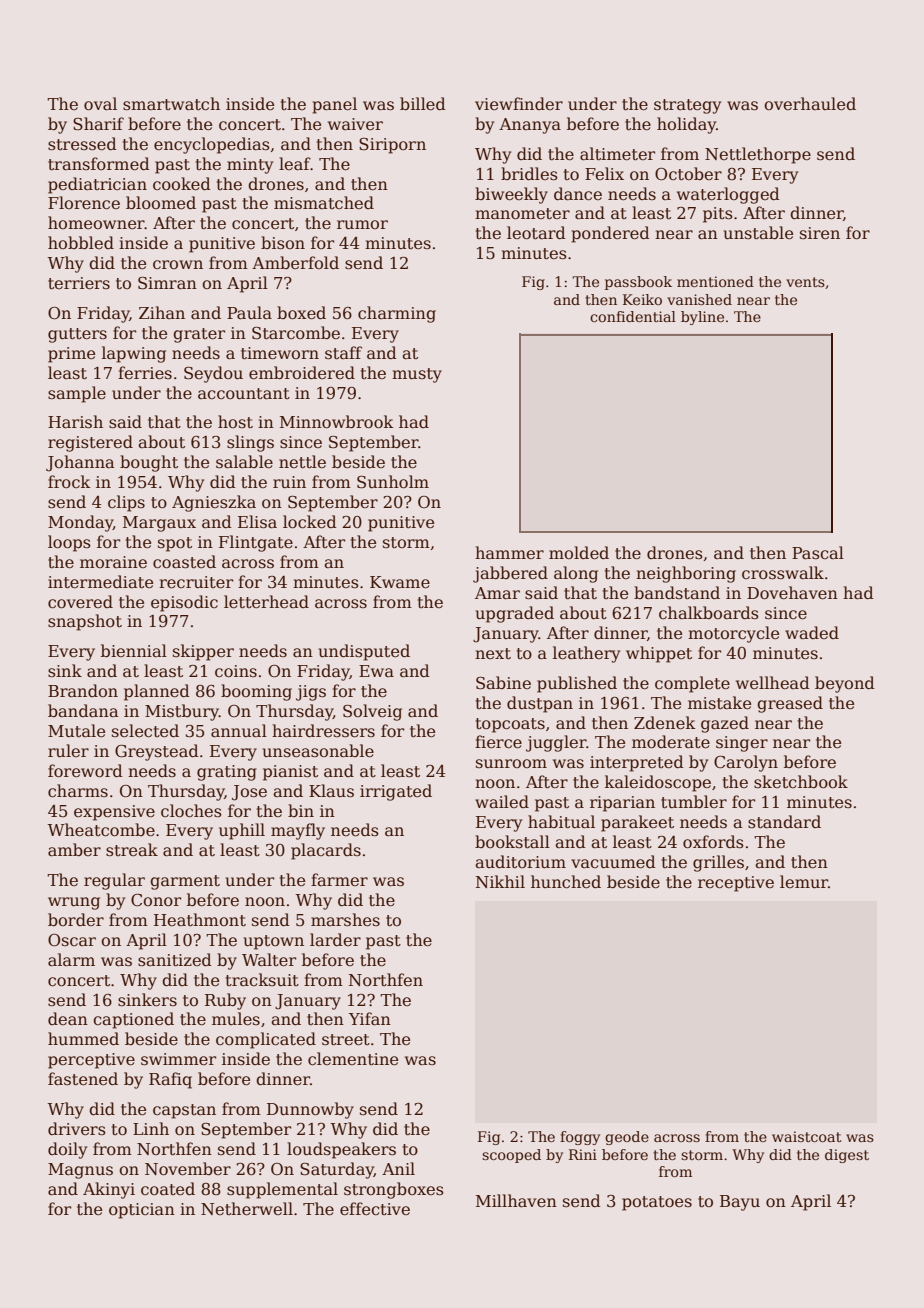  I want to click on Walter, so click(269, 960).
